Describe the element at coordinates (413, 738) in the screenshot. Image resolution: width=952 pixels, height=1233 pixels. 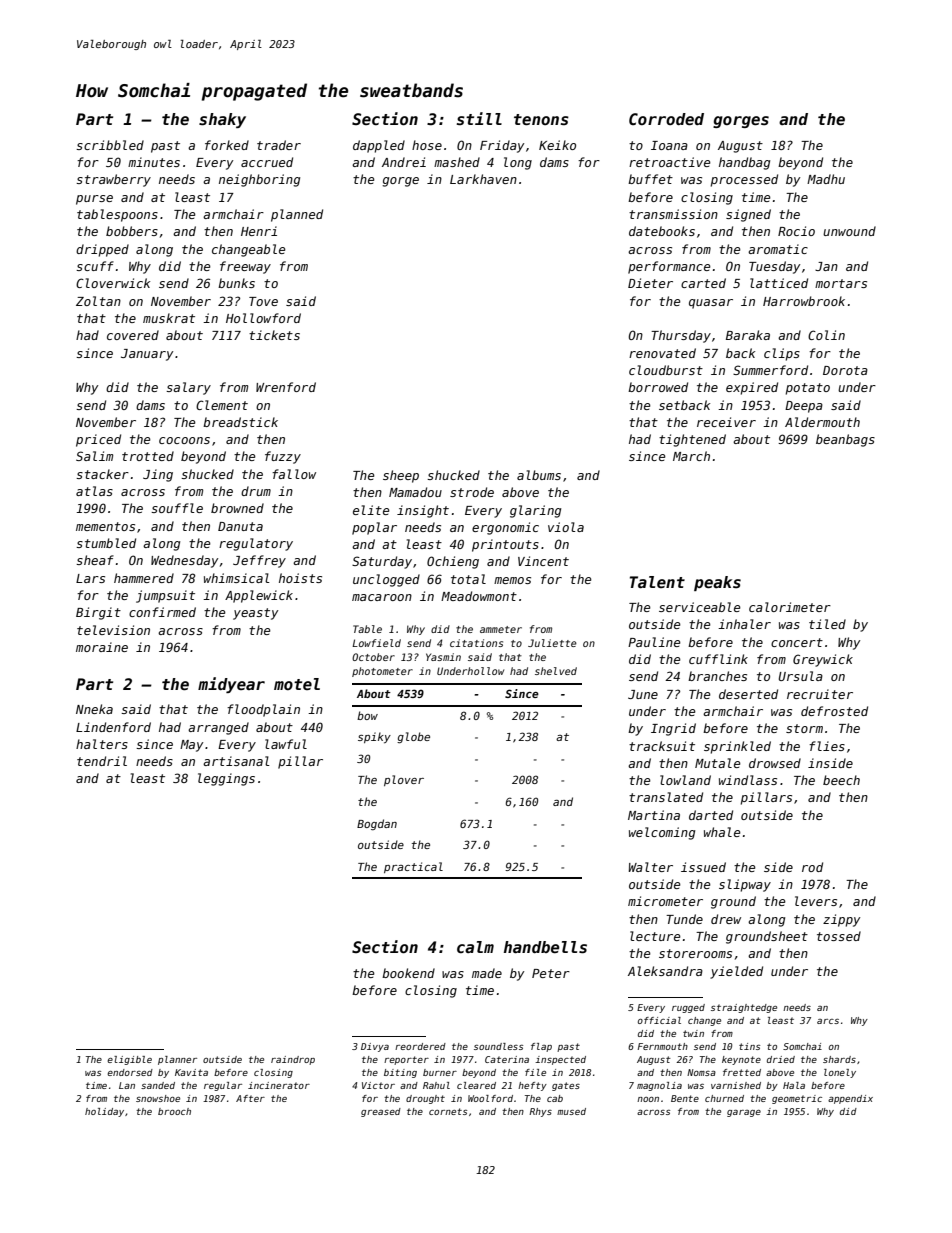
I see `globe` at that location.
